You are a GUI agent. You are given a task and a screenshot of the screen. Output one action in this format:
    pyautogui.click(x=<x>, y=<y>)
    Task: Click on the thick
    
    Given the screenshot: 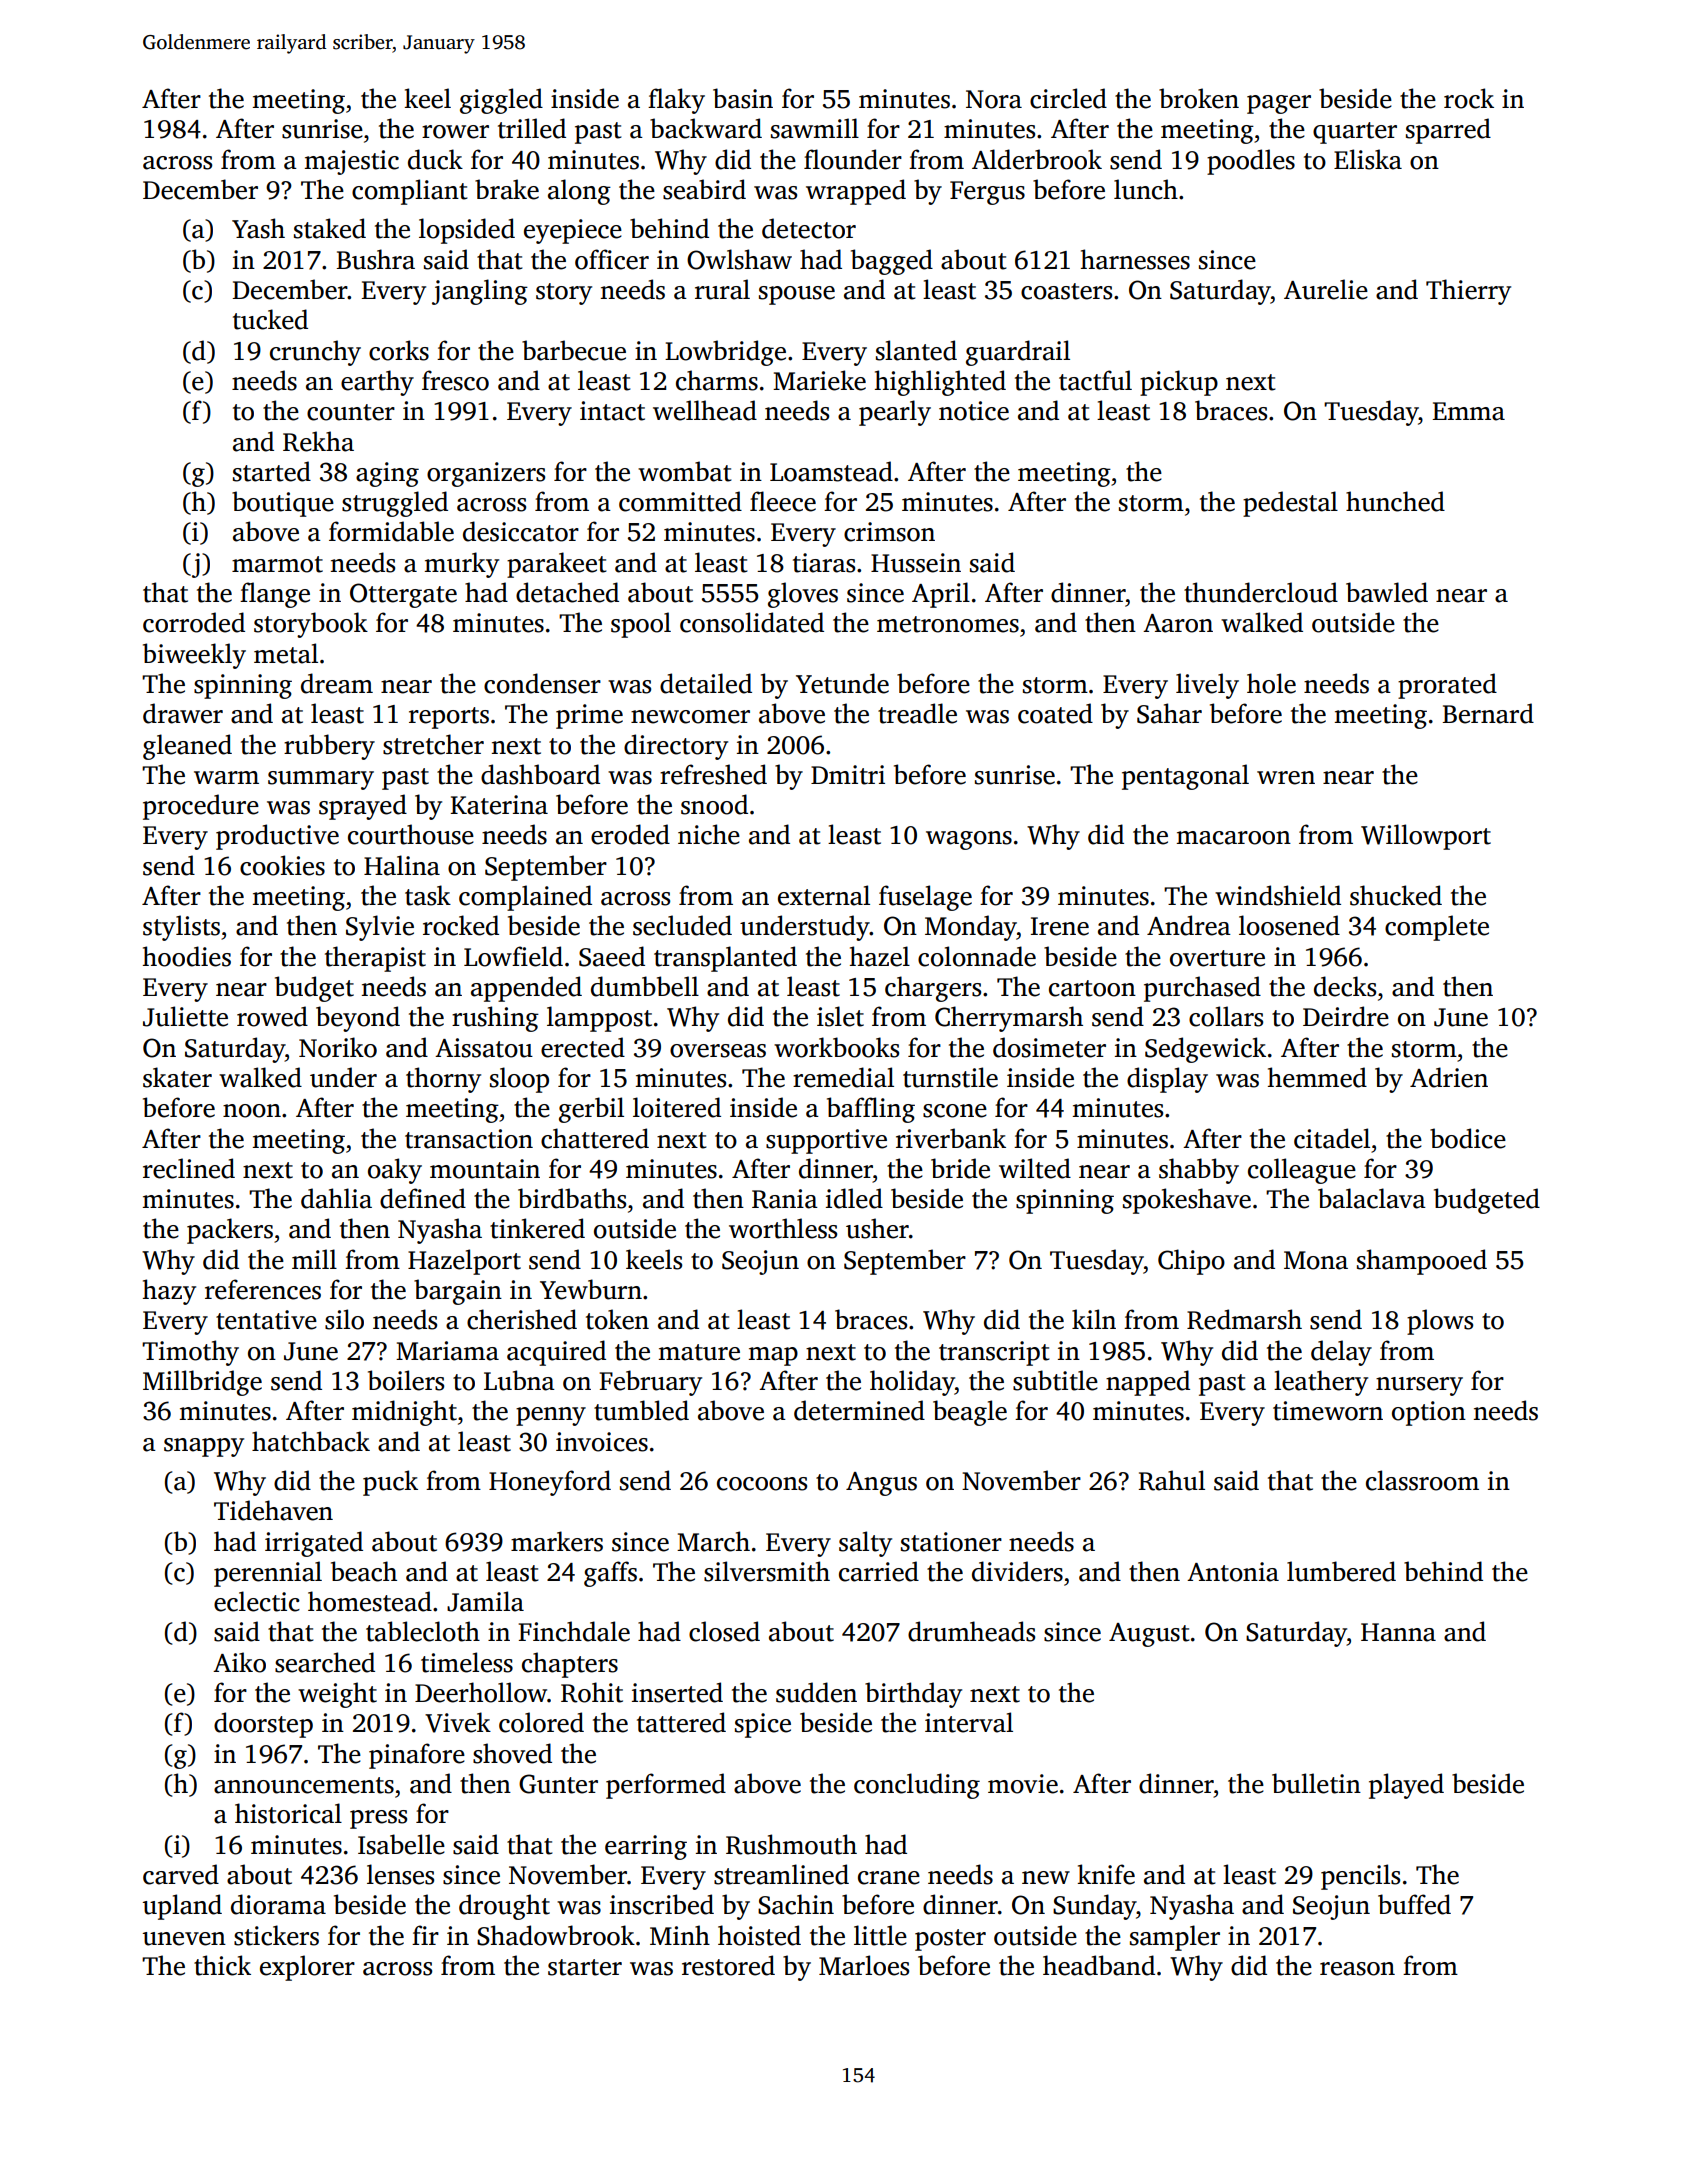 What is the action you would take?
    pyautogui.click(x=222, y=1965)
